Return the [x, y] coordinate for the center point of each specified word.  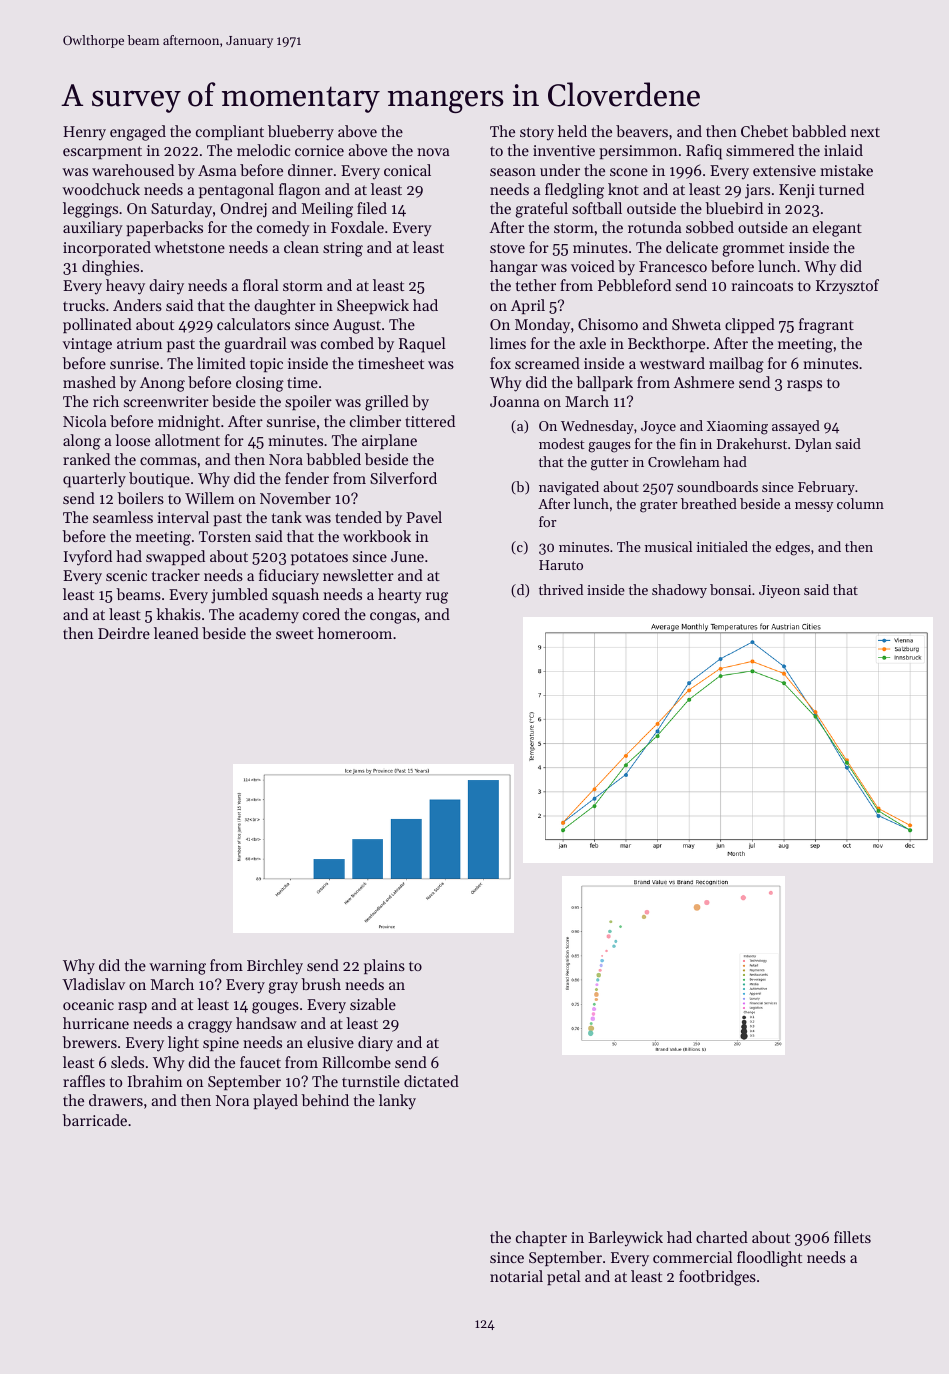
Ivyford [88, 558]
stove [507, 248]
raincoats [762, 285]
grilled [387, 403]
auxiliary [93, 229]
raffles [84, 1081]
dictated [431, 1081]
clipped [750, 325]
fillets [852, 1237]
